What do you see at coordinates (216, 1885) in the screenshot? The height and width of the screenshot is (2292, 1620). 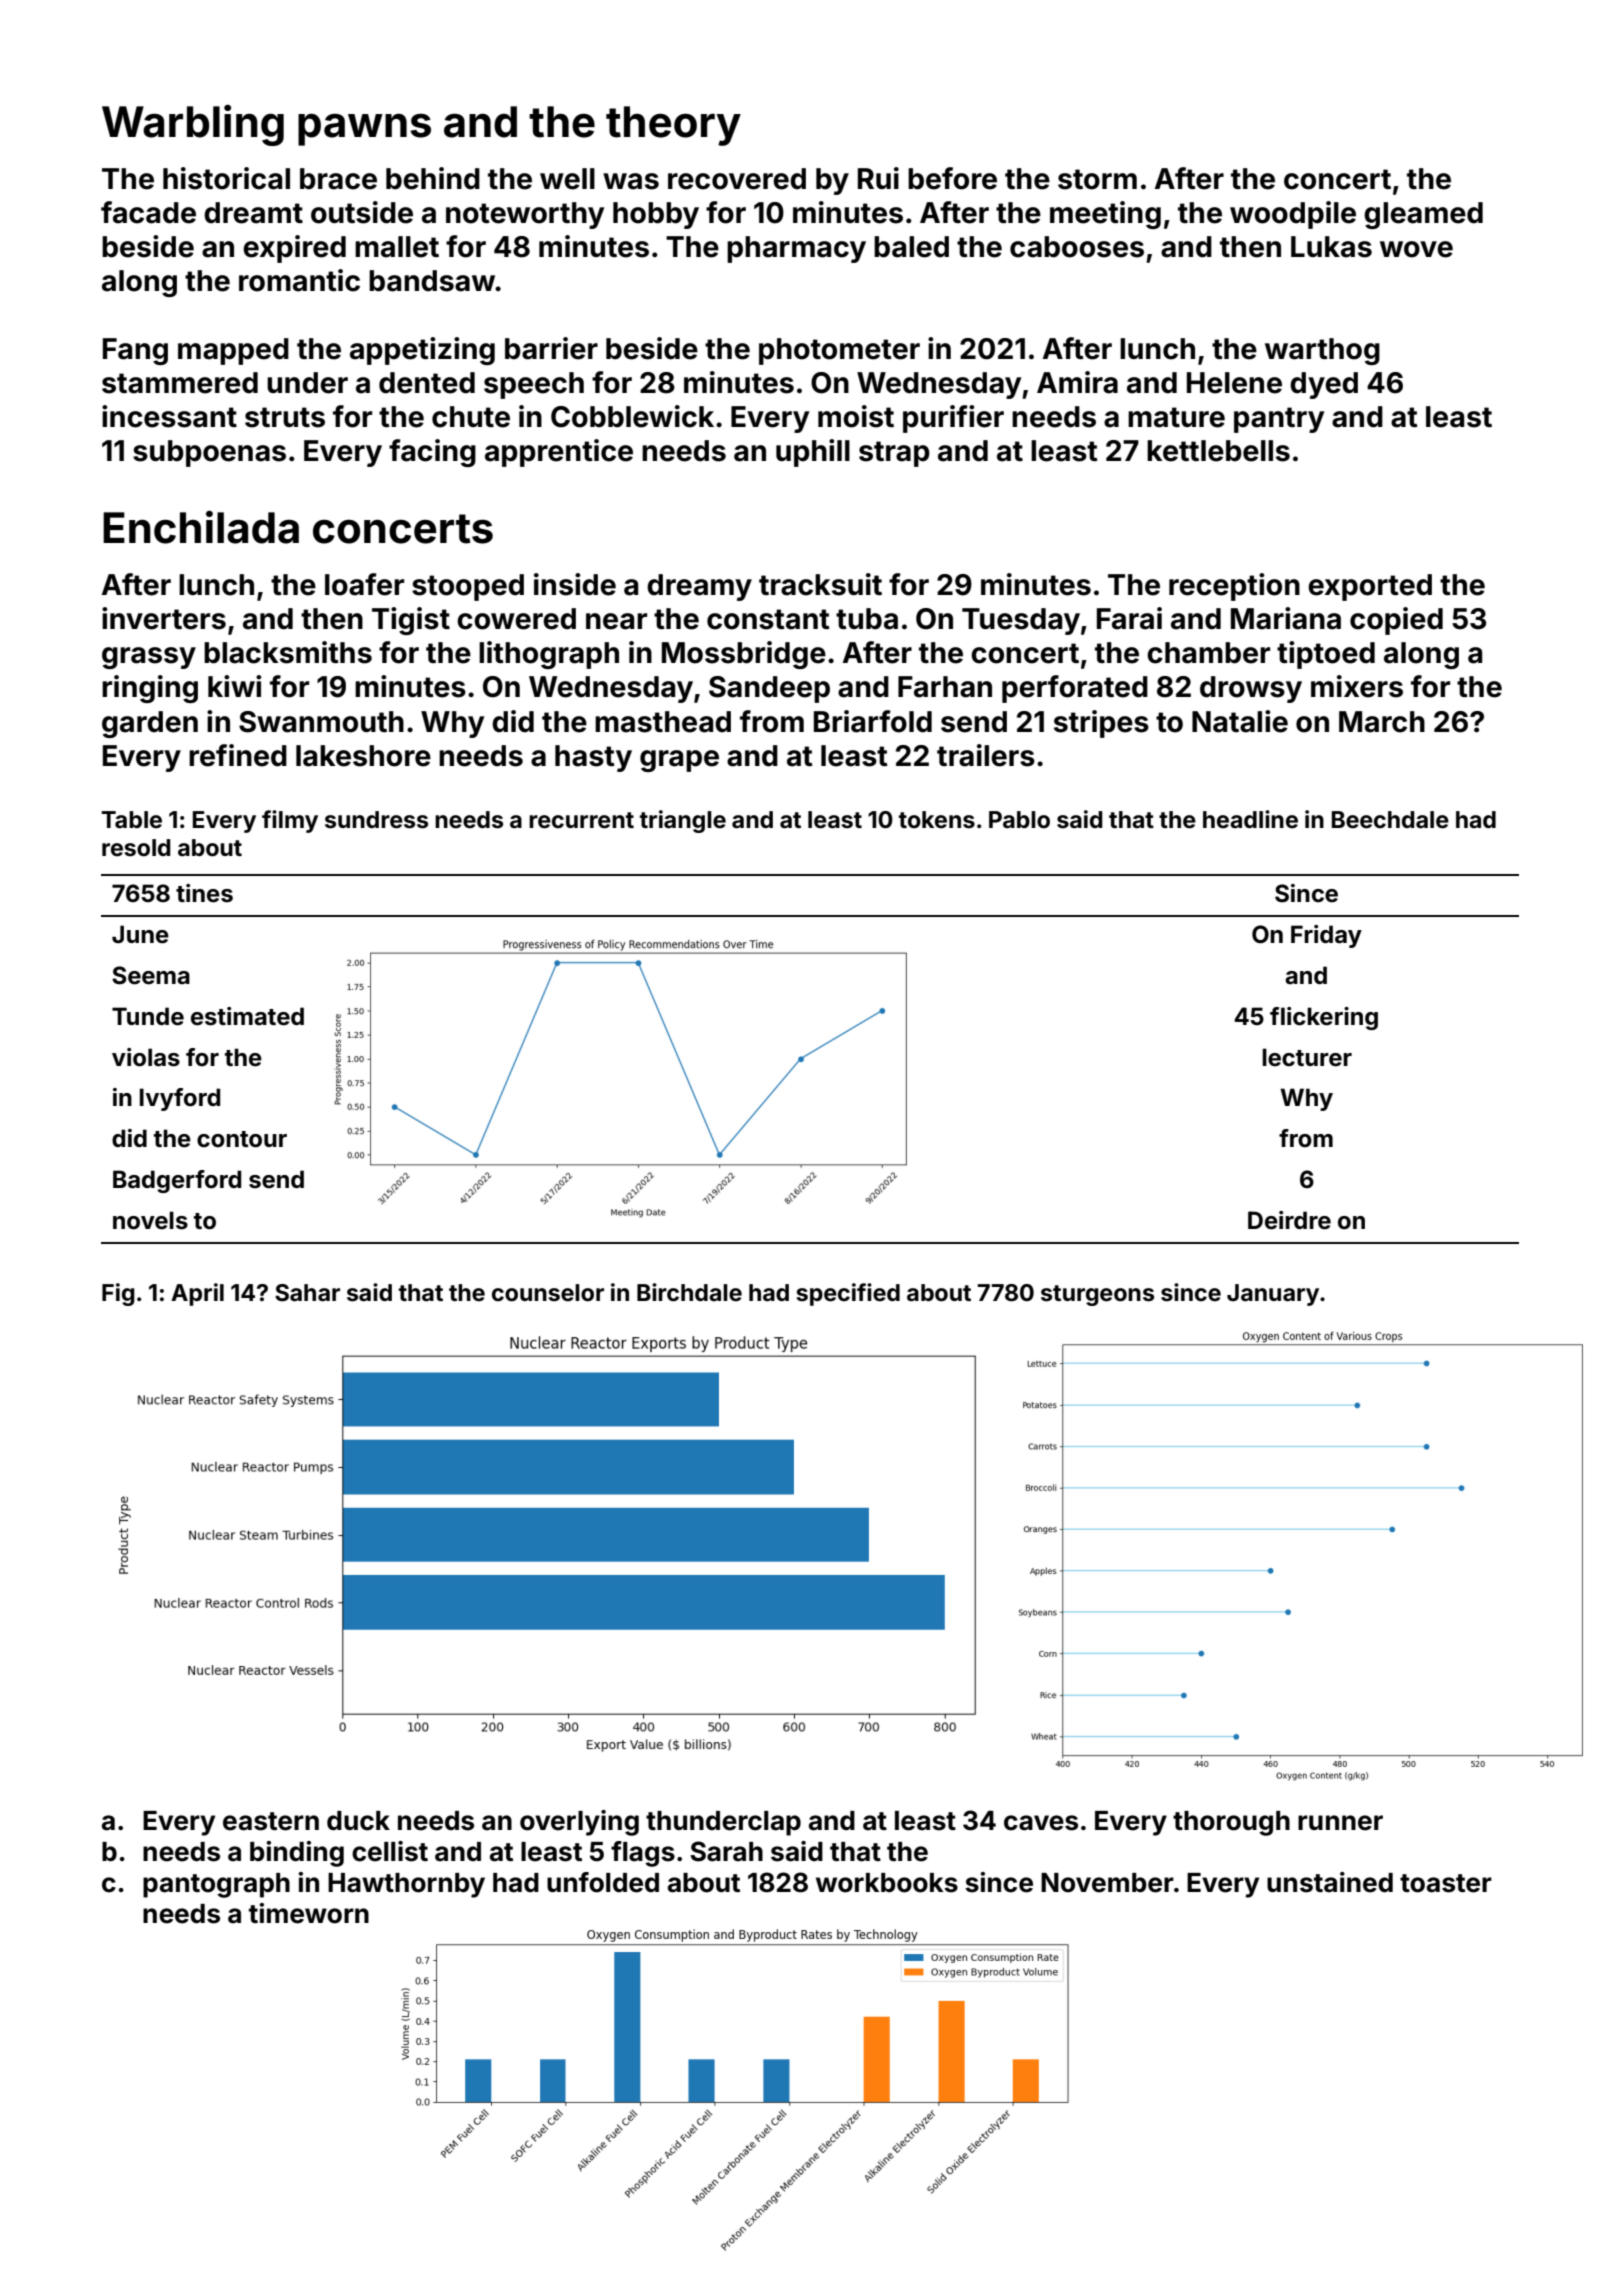 I see `pantograph` at bounding box center [216, 1885].
